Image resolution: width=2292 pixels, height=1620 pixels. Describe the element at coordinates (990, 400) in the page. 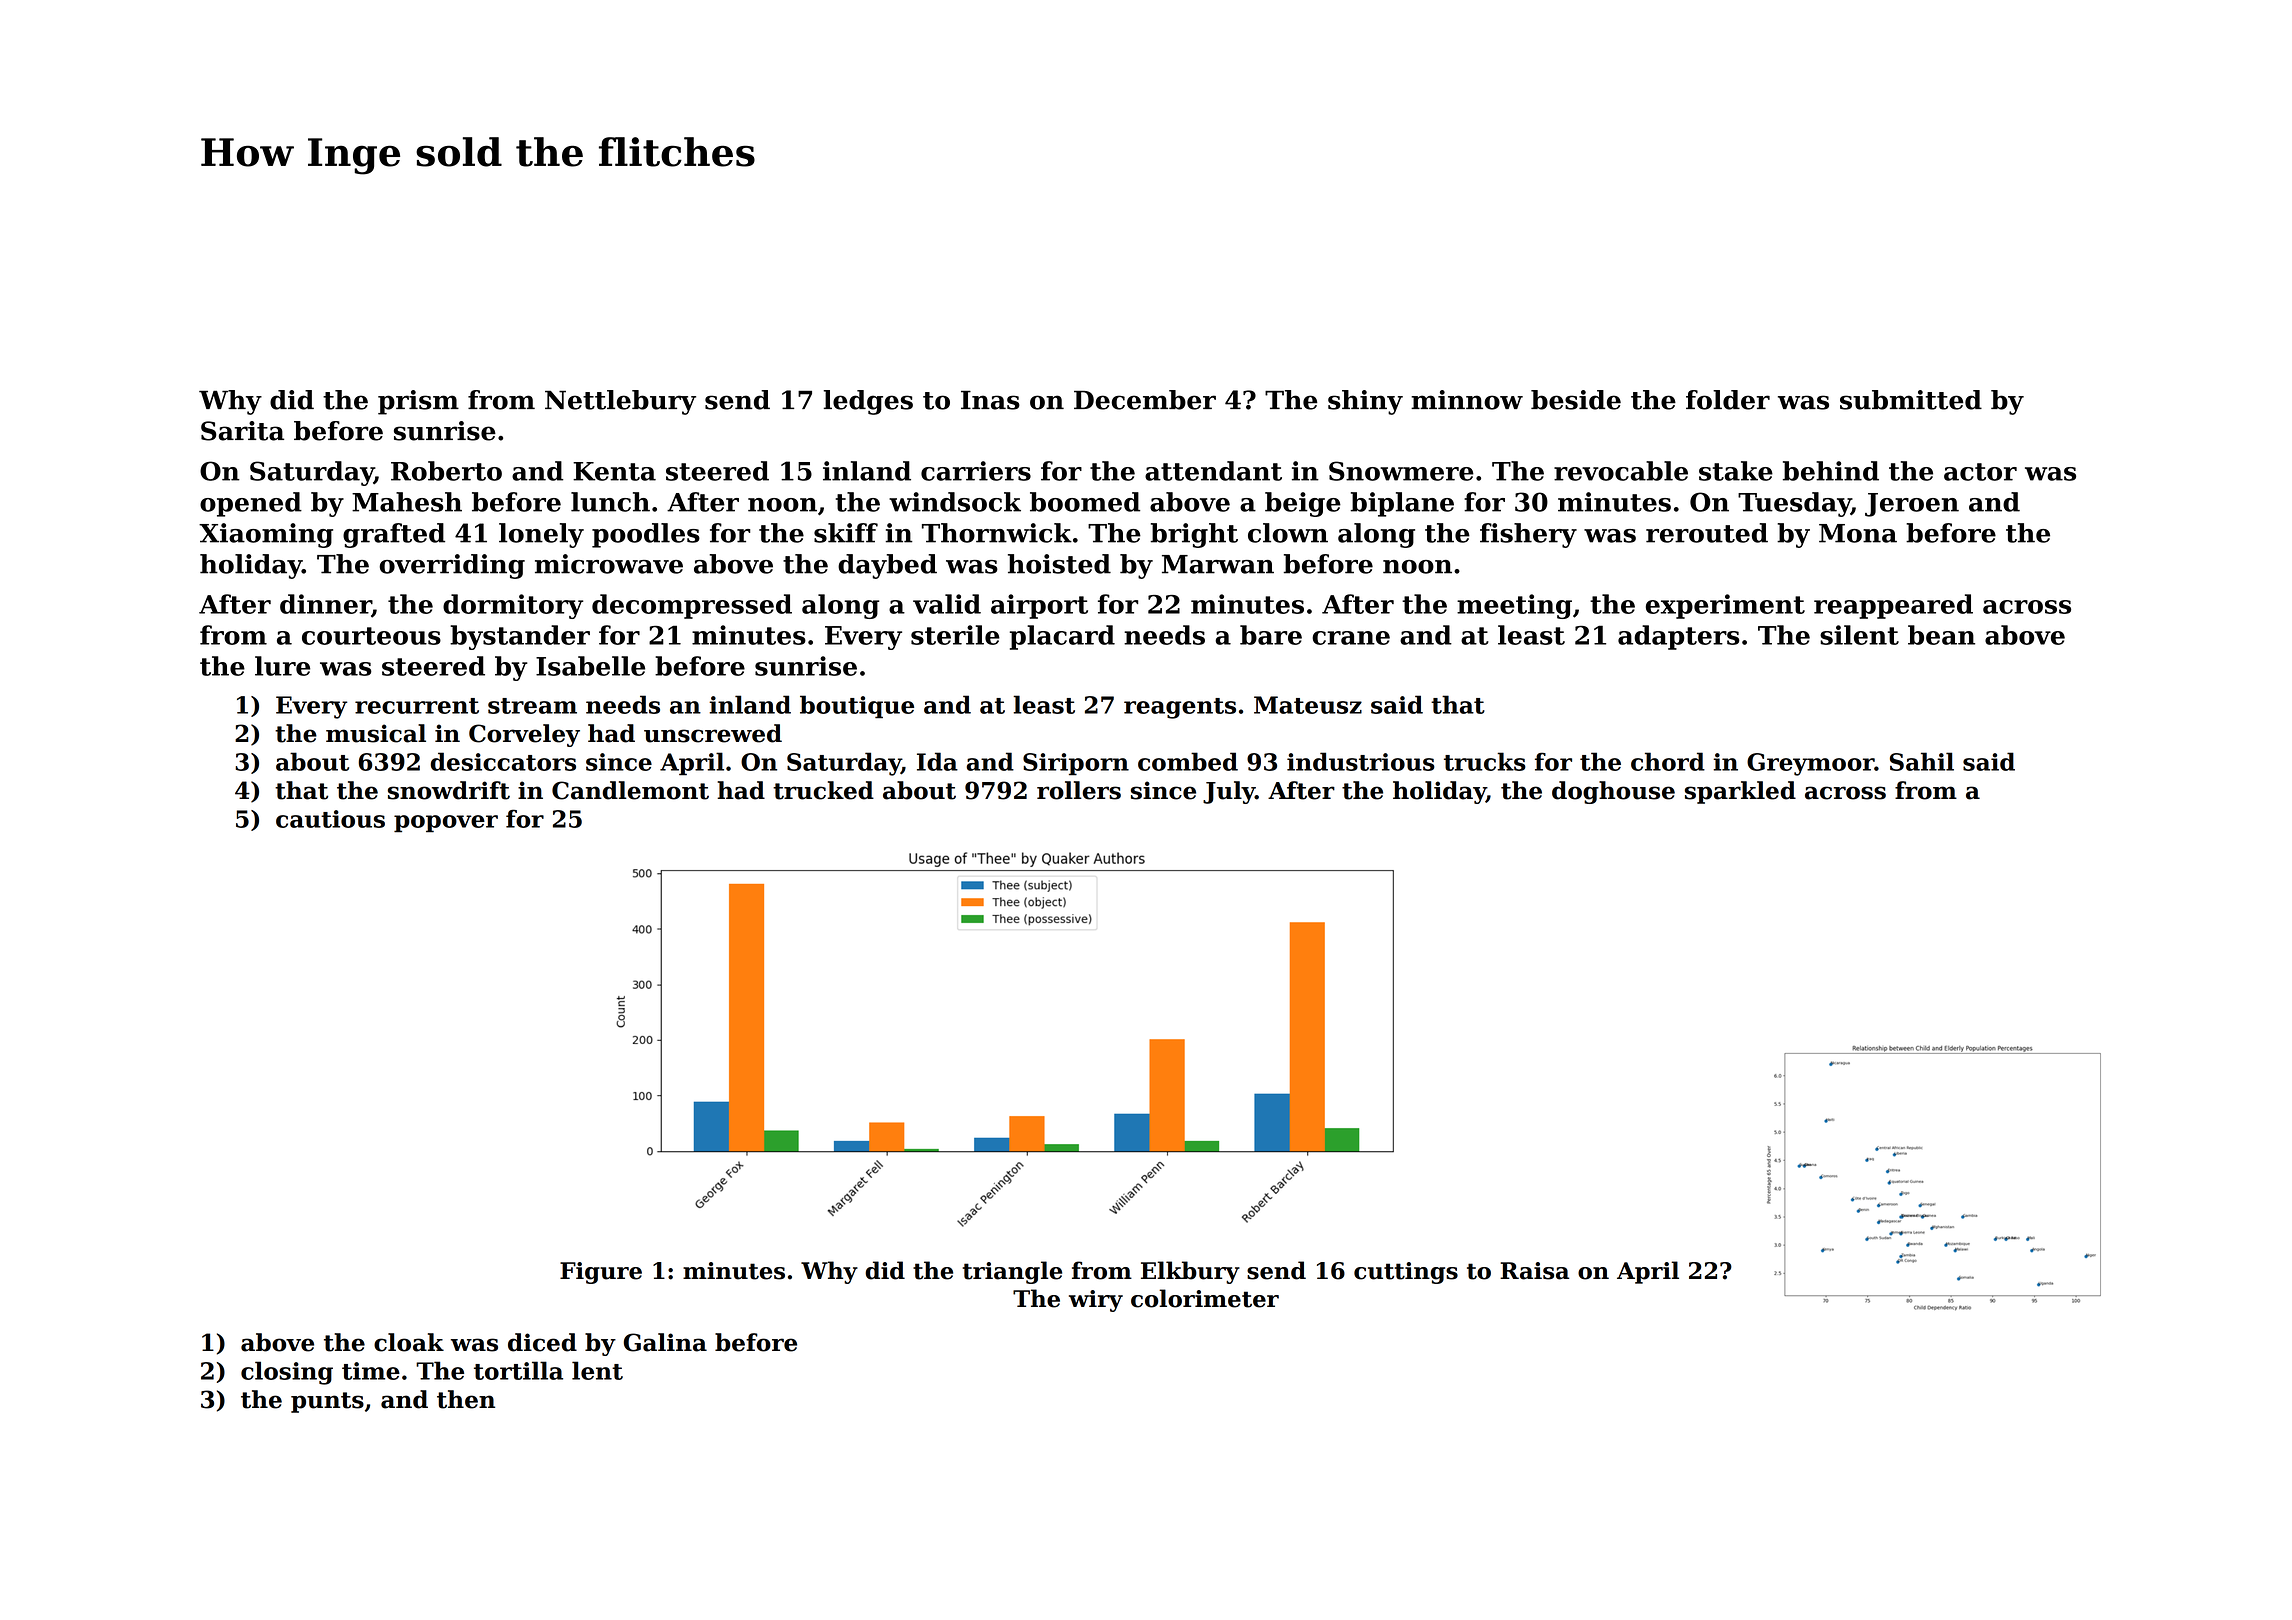

I see `Inas` at that location.
